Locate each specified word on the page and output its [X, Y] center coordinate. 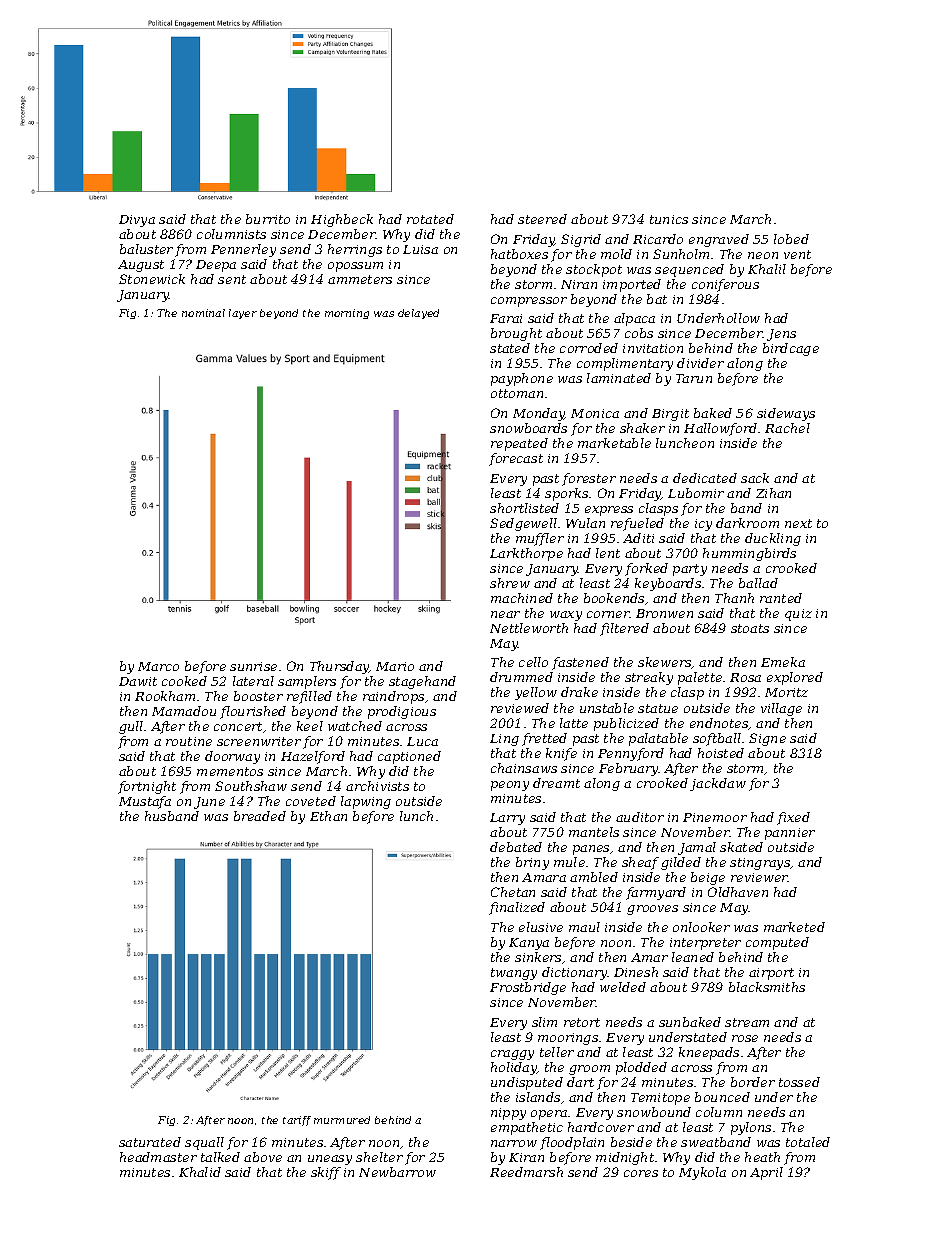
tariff [297, 1121]
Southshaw [251, 786]
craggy [512, 1055]
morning [347, 314]
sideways [786, 414]
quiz [798, 615]
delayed [418, 314]
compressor [529, 302]
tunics [669, 219]
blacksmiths [767, 987]
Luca [422, 741]
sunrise [253, 666]
